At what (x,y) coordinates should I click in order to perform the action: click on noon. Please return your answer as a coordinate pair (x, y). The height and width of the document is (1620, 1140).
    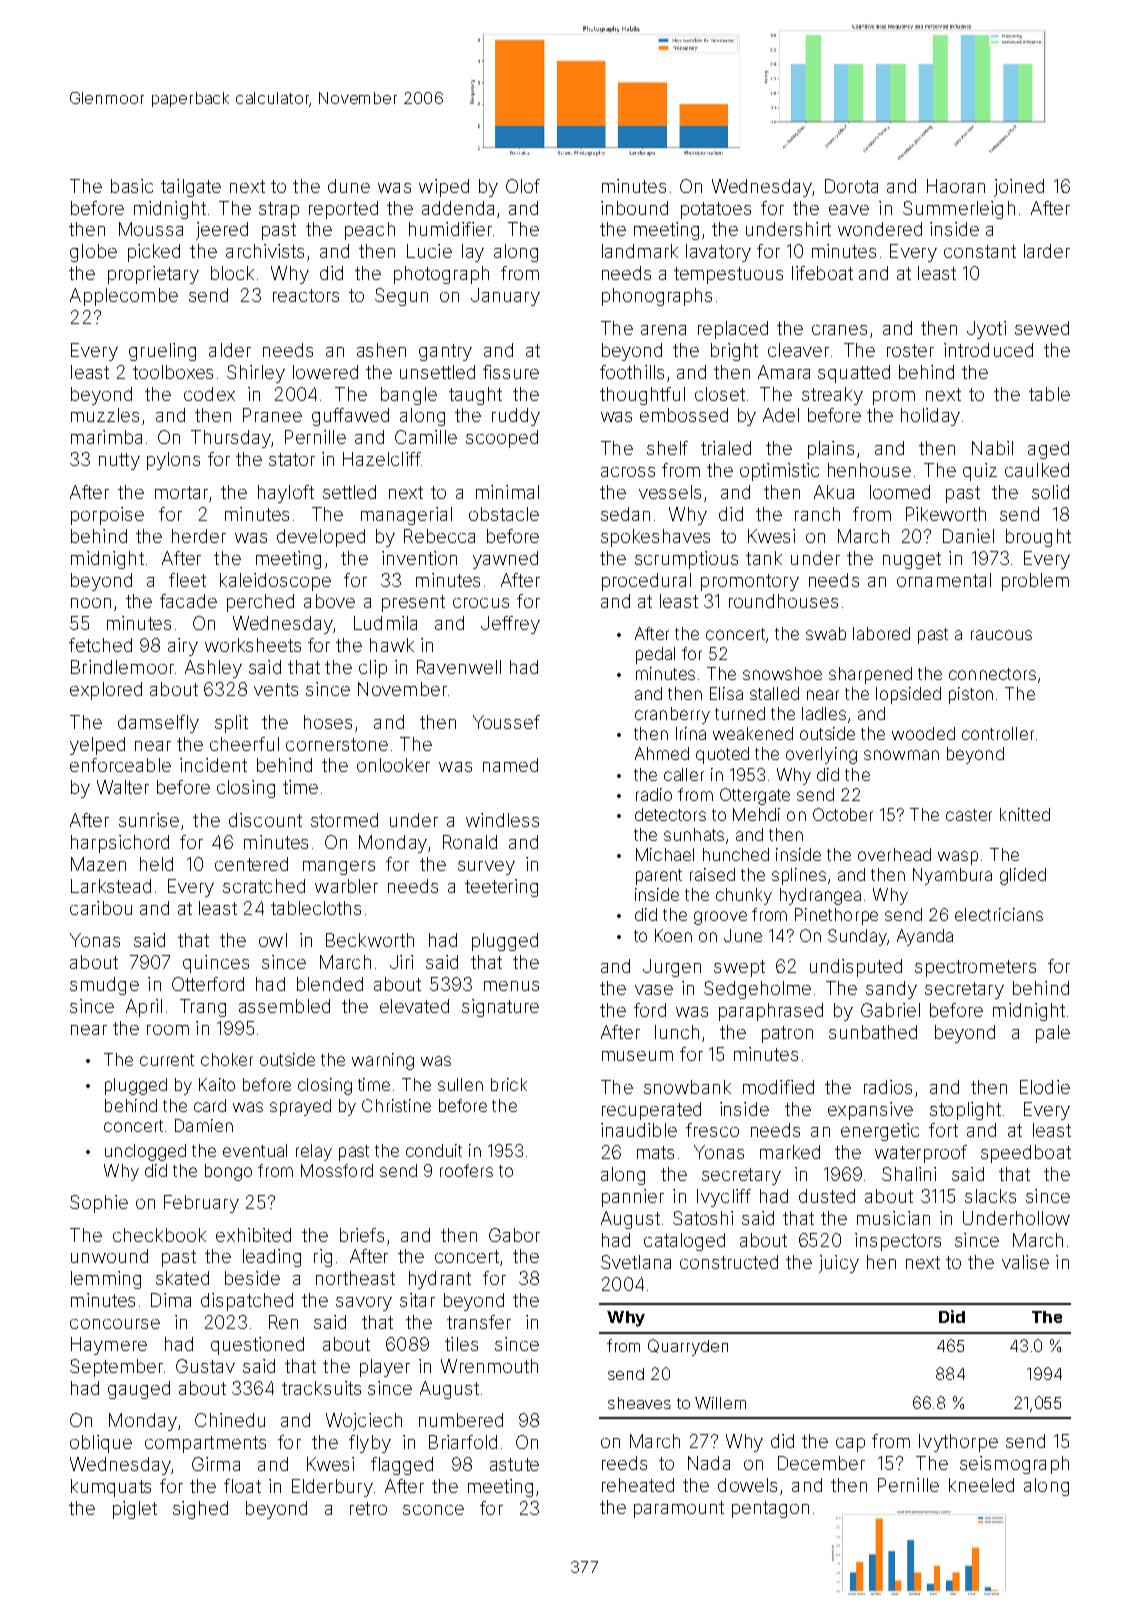
    Looking at the image, I should click on (91, 603).
